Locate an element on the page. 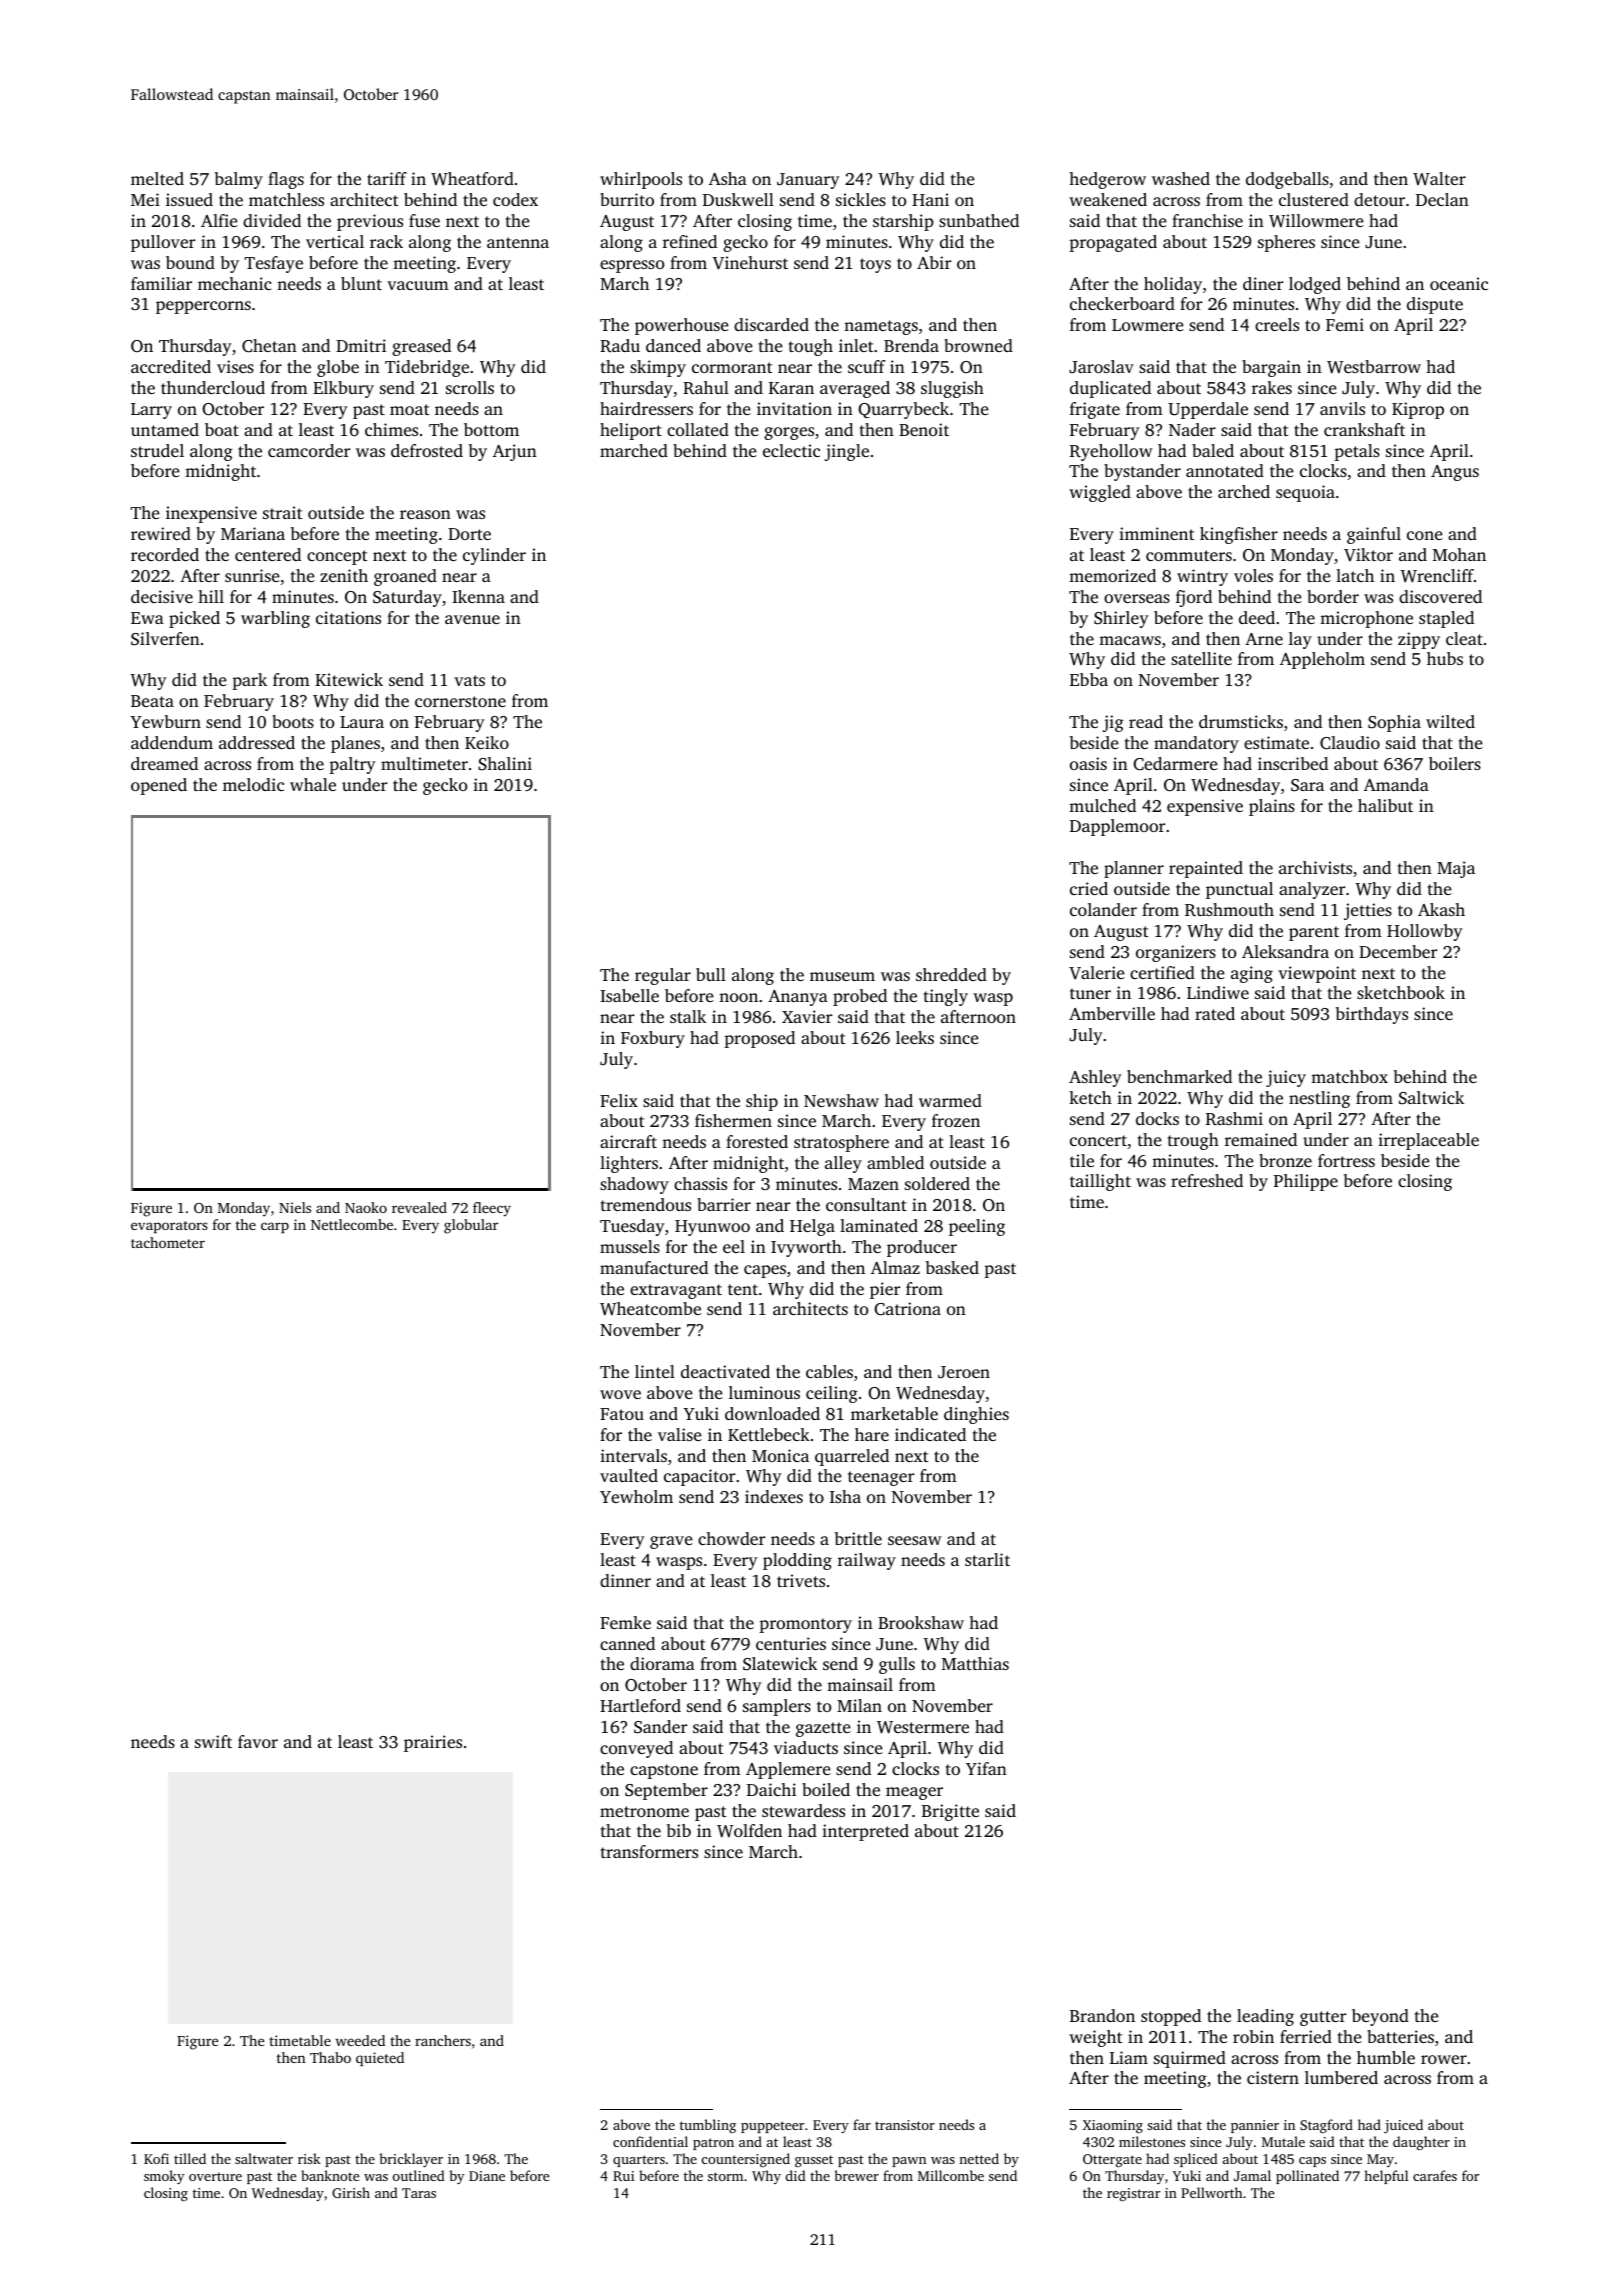 The width and height of the image is (1620, 2292). peppercorns is located at coordinates (203, 307).
